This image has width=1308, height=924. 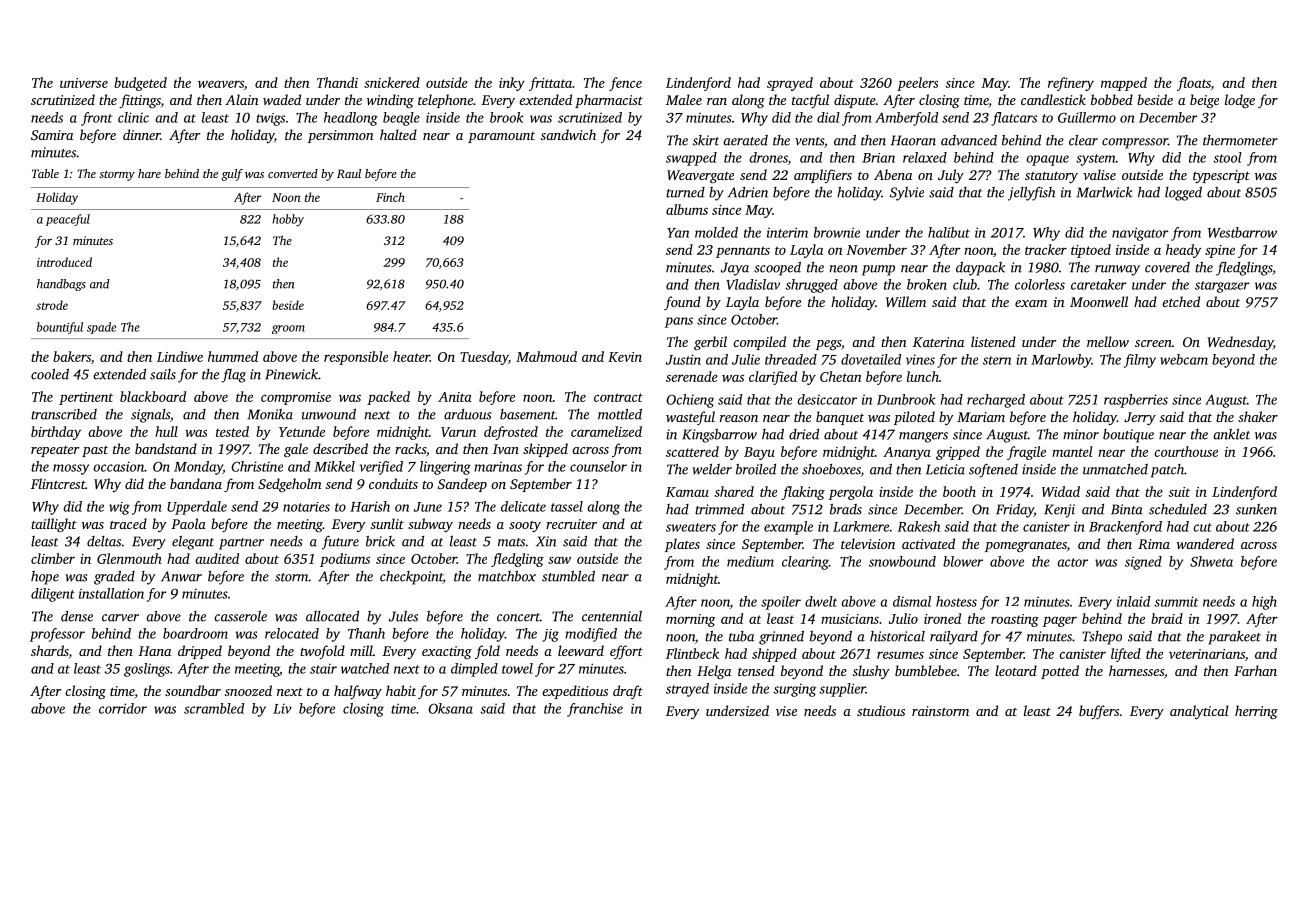 What do you see at coordinates (1087, 117) in the image?
I see `Guillermo` at bounding box center [1087, 117].
